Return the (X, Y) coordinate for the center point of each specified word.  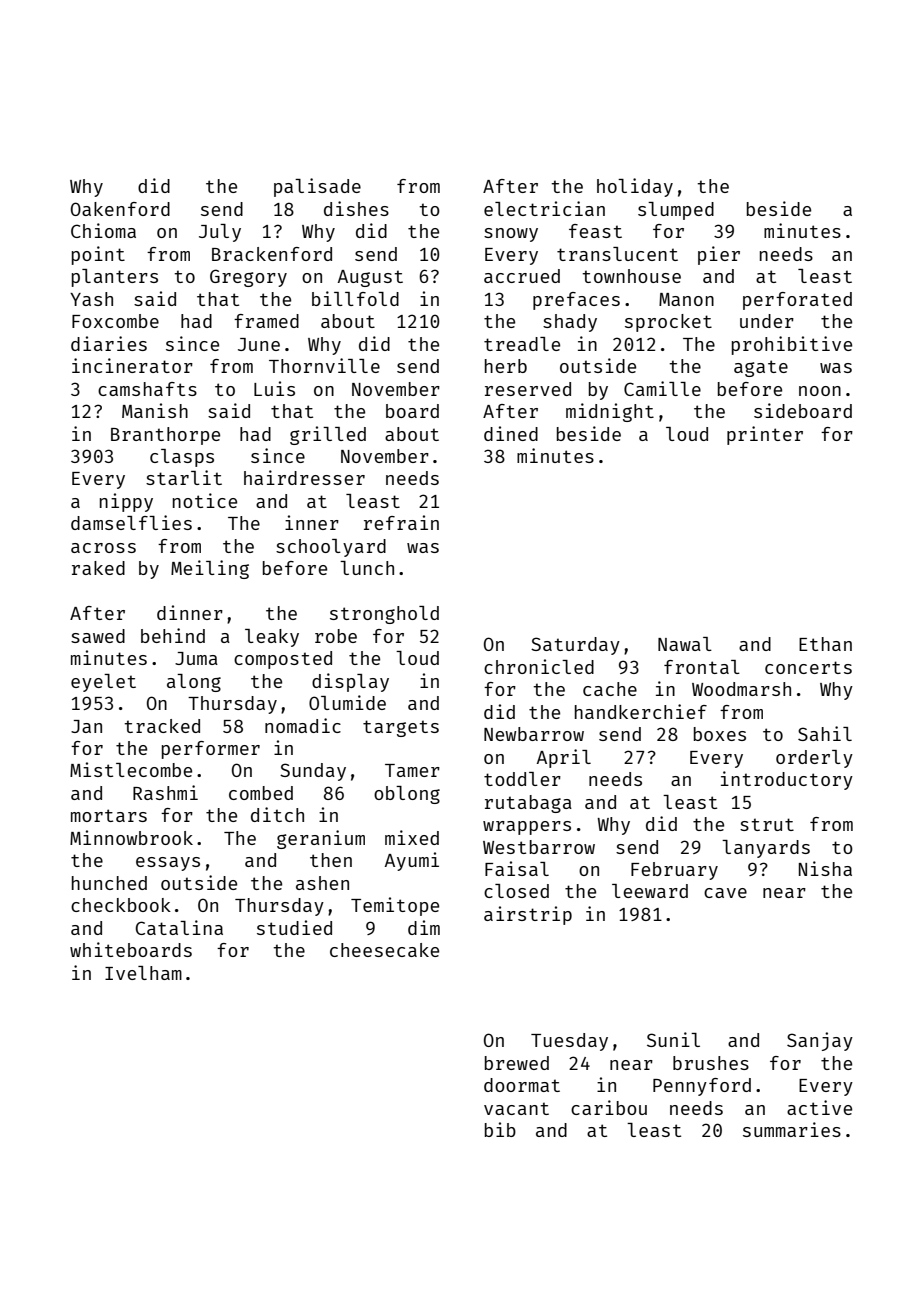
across (103, 548)
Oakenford (120, 209)
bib (500, 1129)
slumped (676, 211)
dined (511, 433)
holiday (635, 187)
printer (765, 435)
